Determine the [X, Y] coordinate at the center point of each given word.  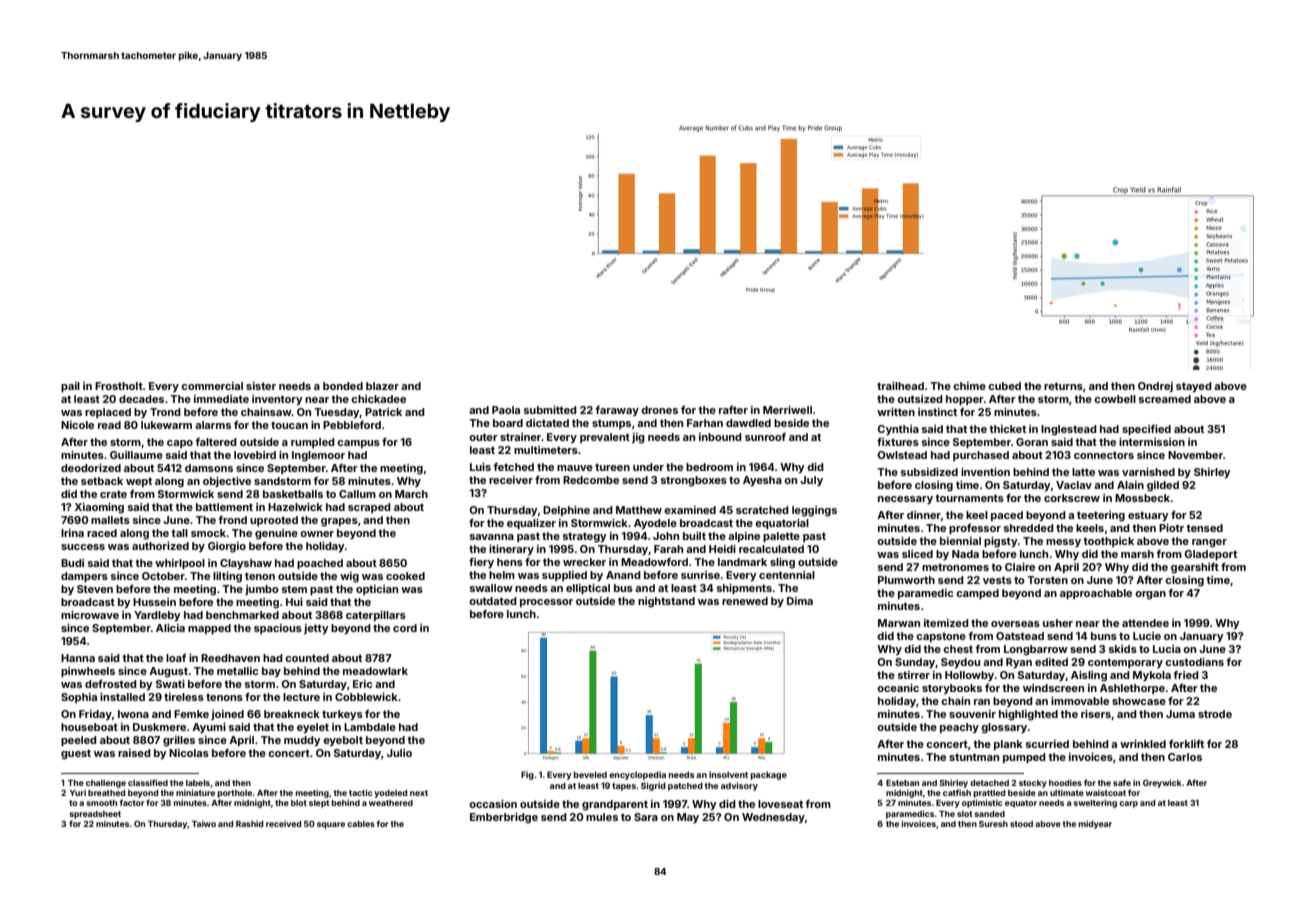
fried [1186, 674]
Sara [646, 817]
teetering [1101, 516]
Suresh [993, 824]
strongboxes [694, 481]
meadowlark [375, 671]
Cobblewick [366, 696]
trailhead [900, 385]
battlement [224, 507]
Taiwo [204, 823]
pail [70, 387]
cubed [1004, 386]
